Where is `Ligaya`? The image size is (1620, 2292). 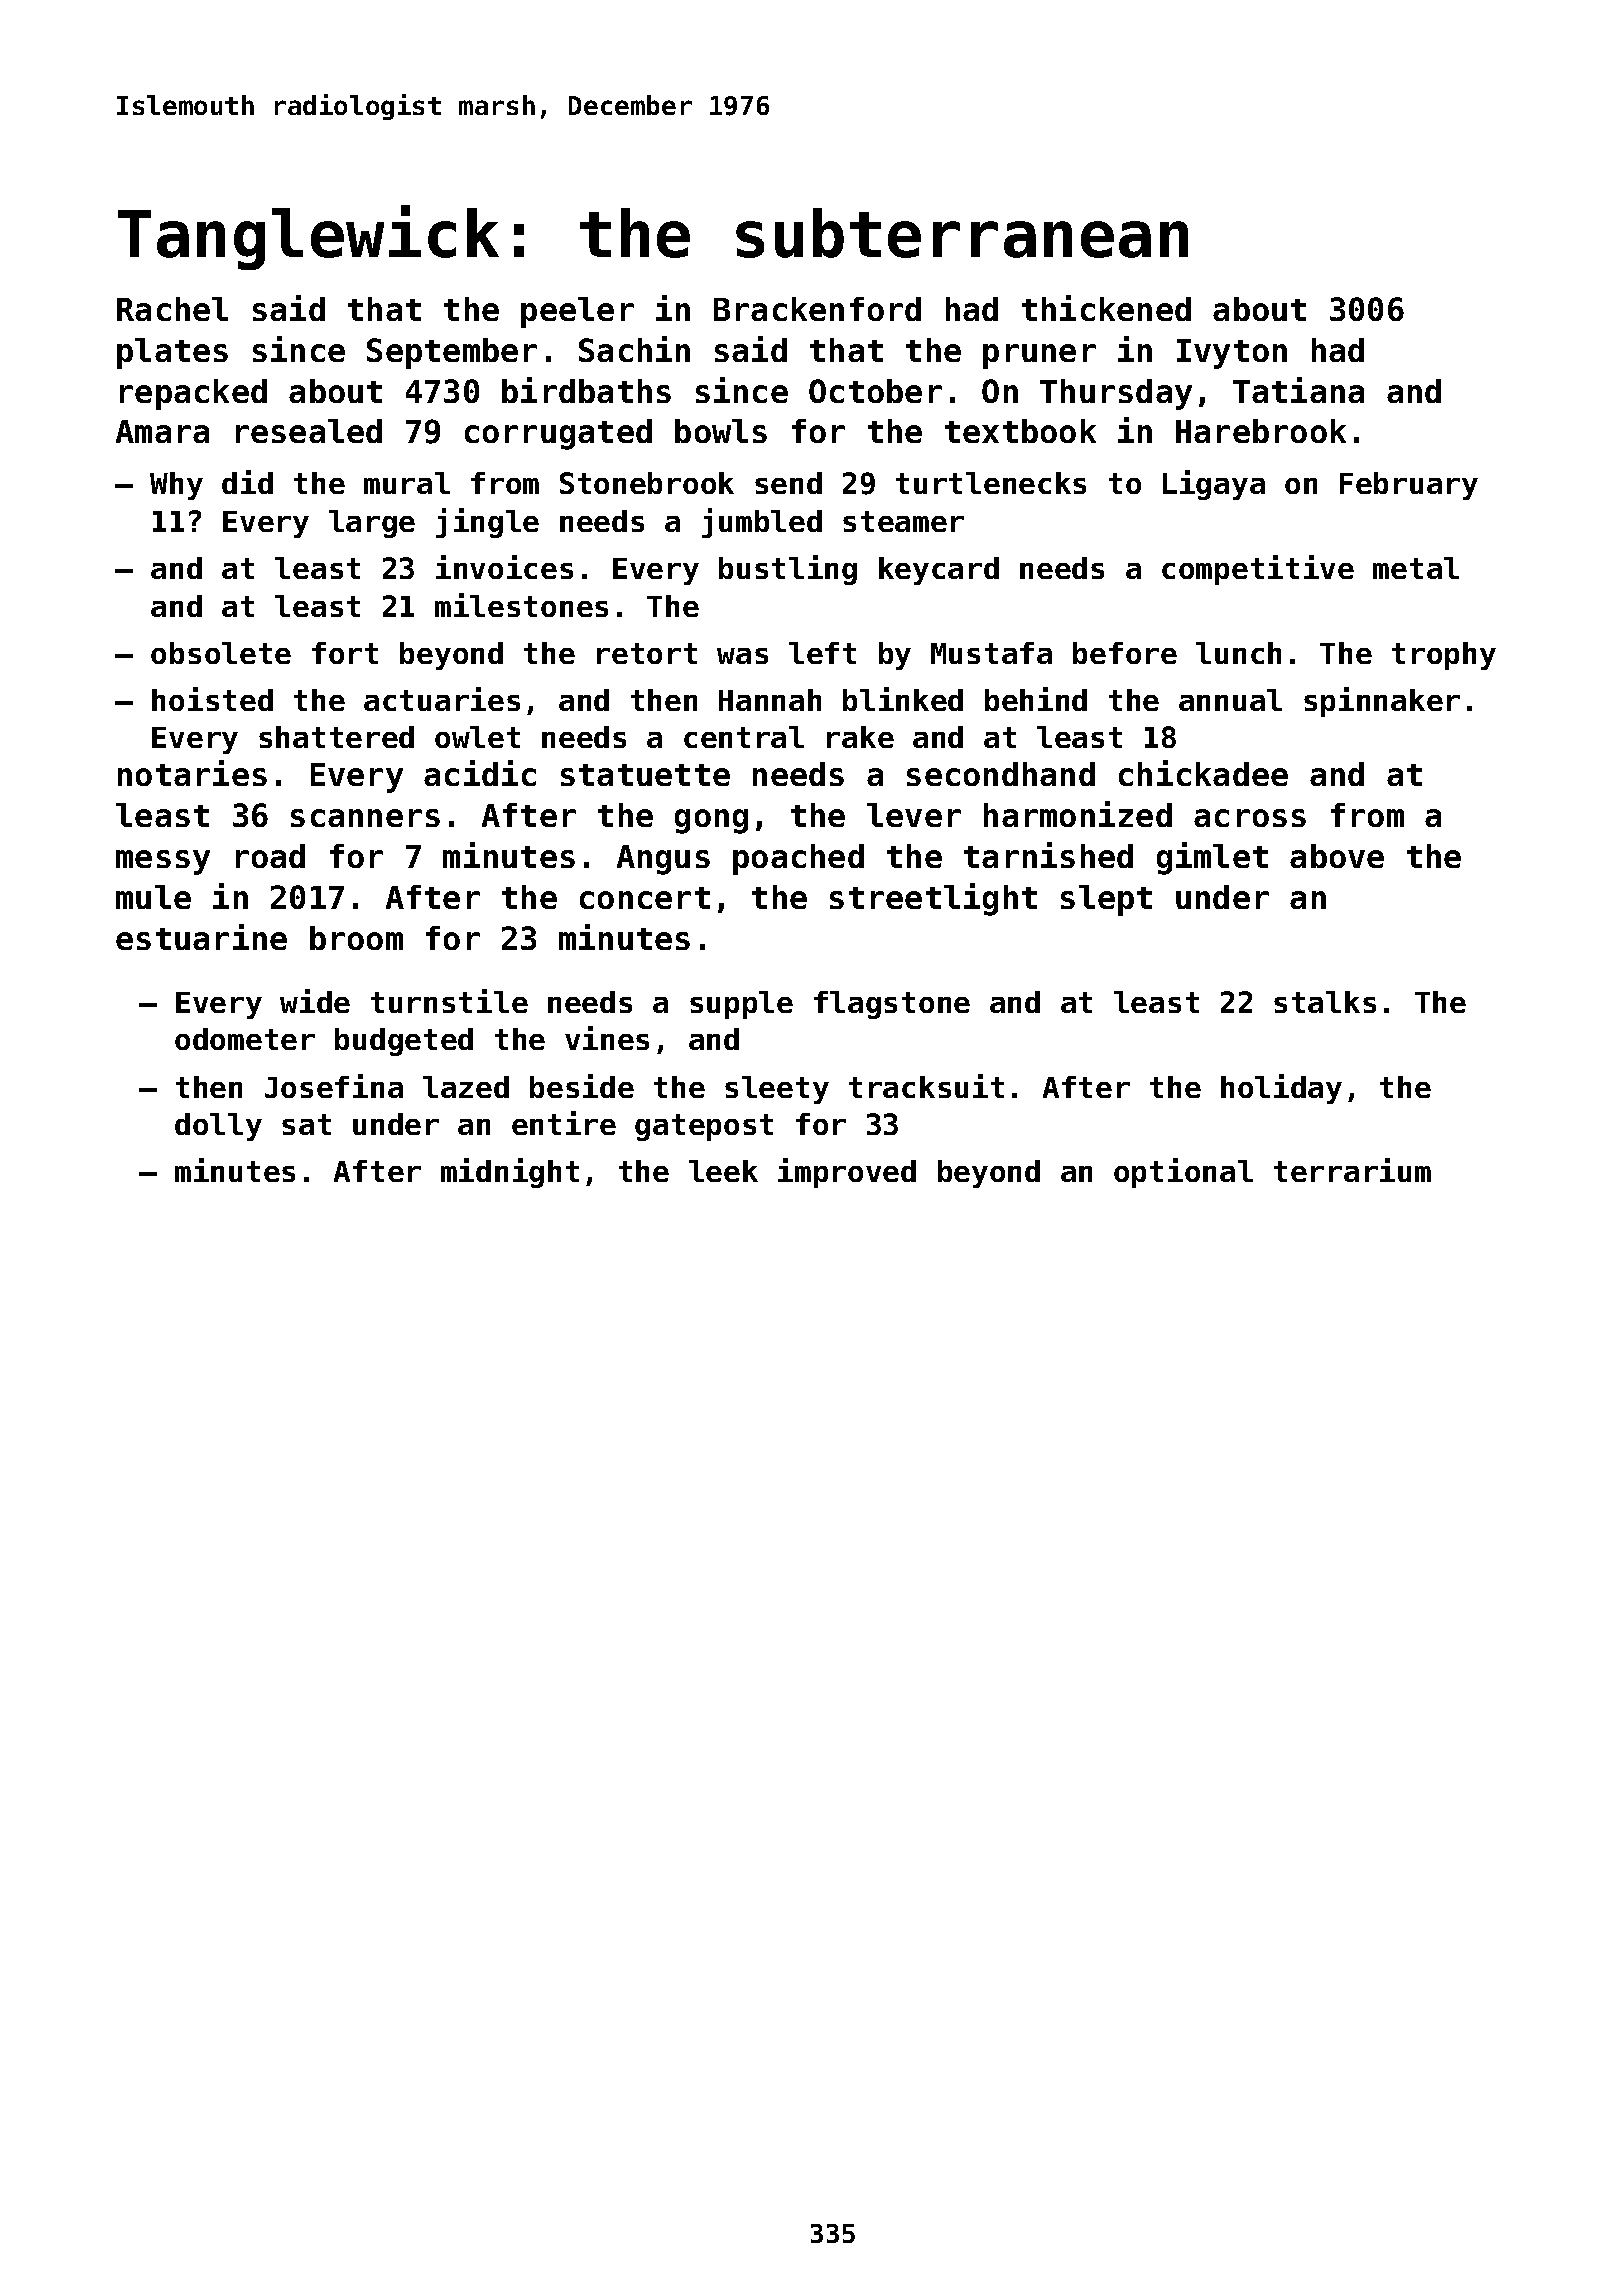 Ligaya is located at coordinates (1214, 485).
